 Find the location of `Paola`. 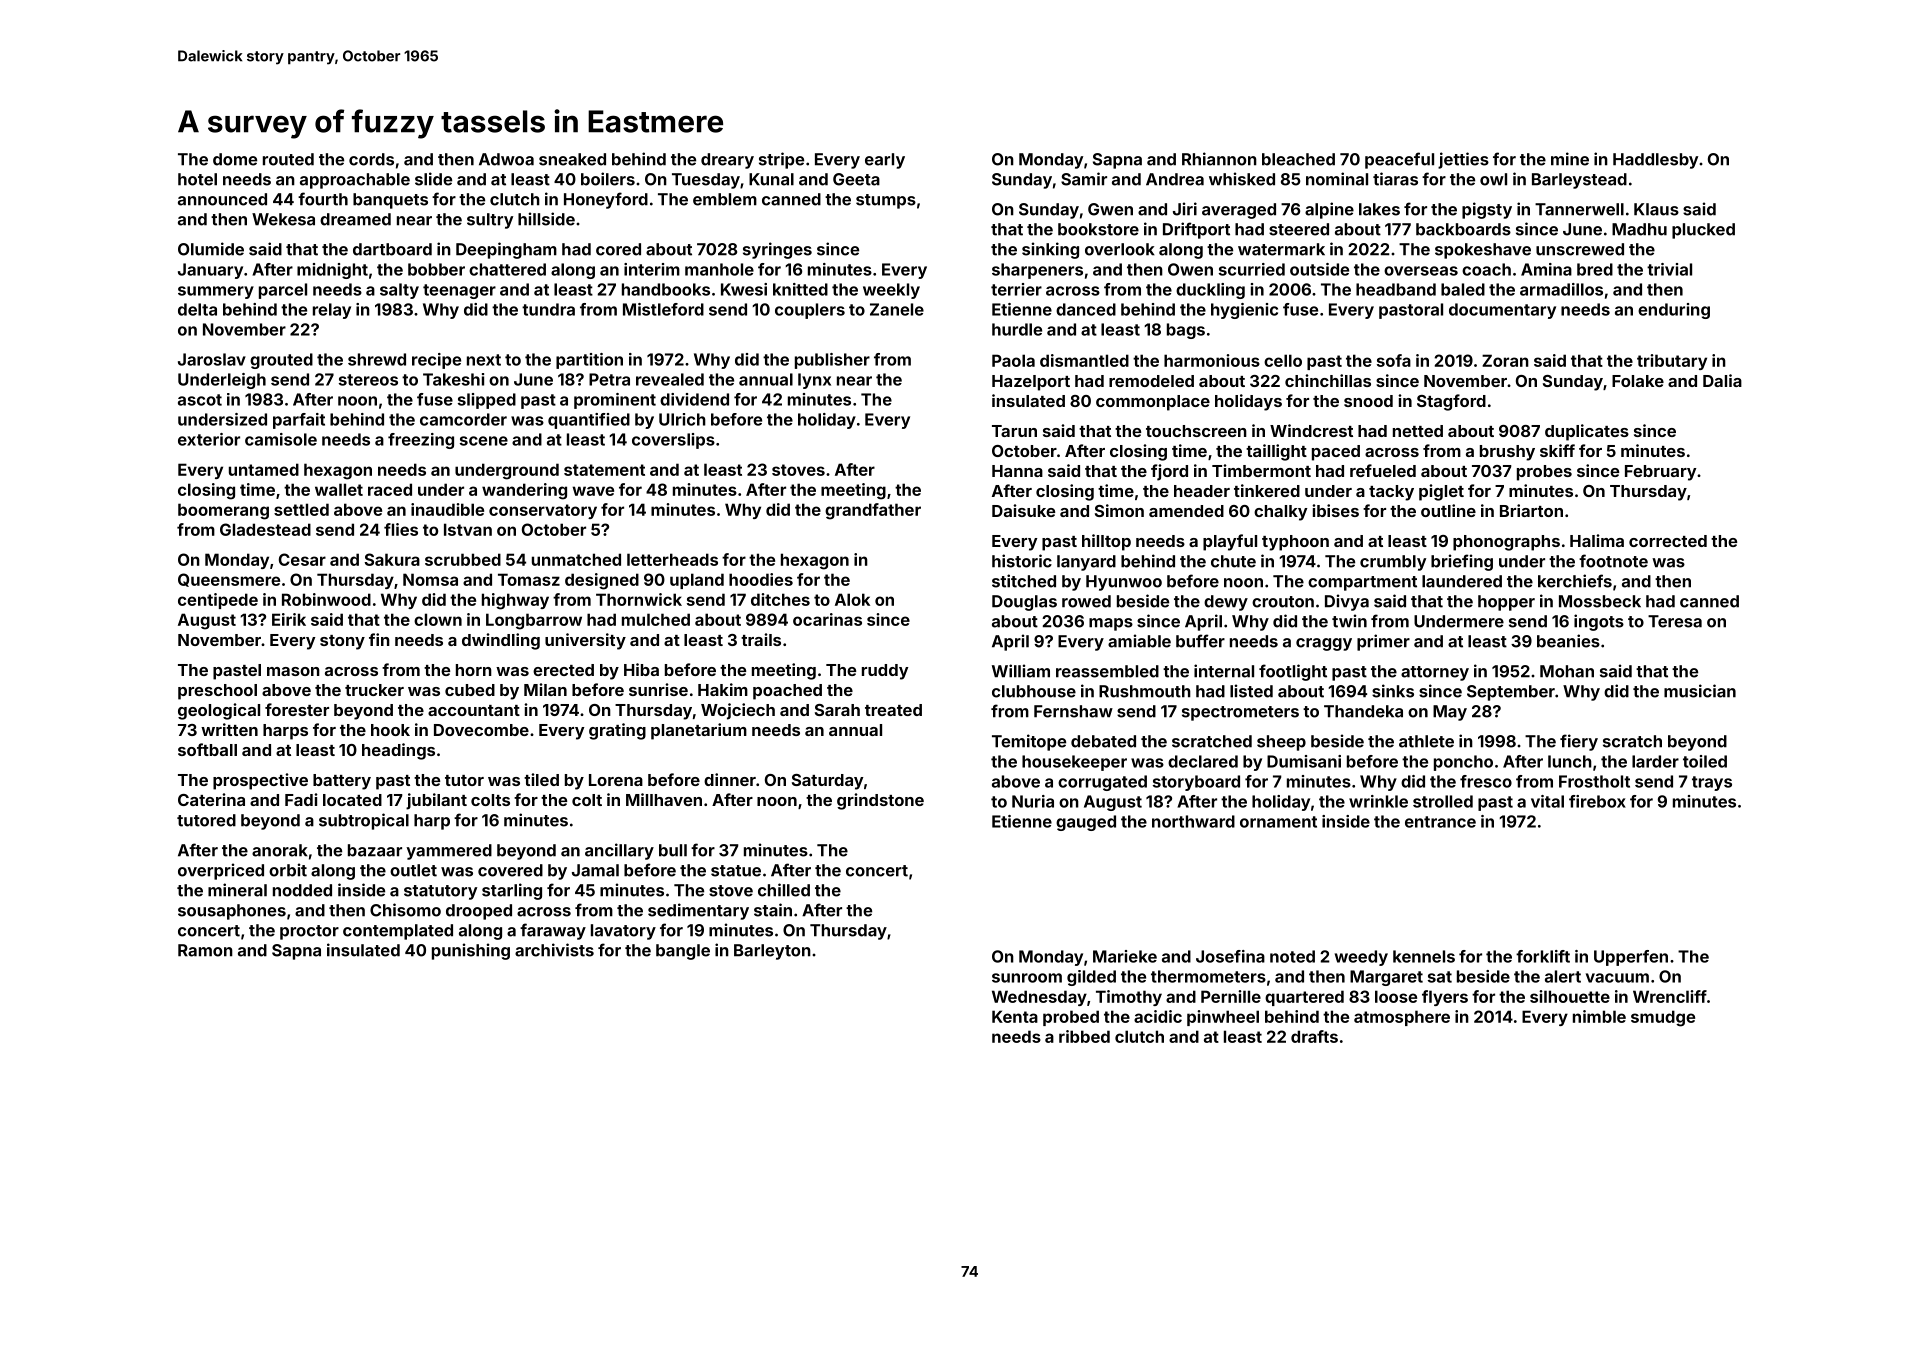

Paola is located at coordinates (1013, 360).
